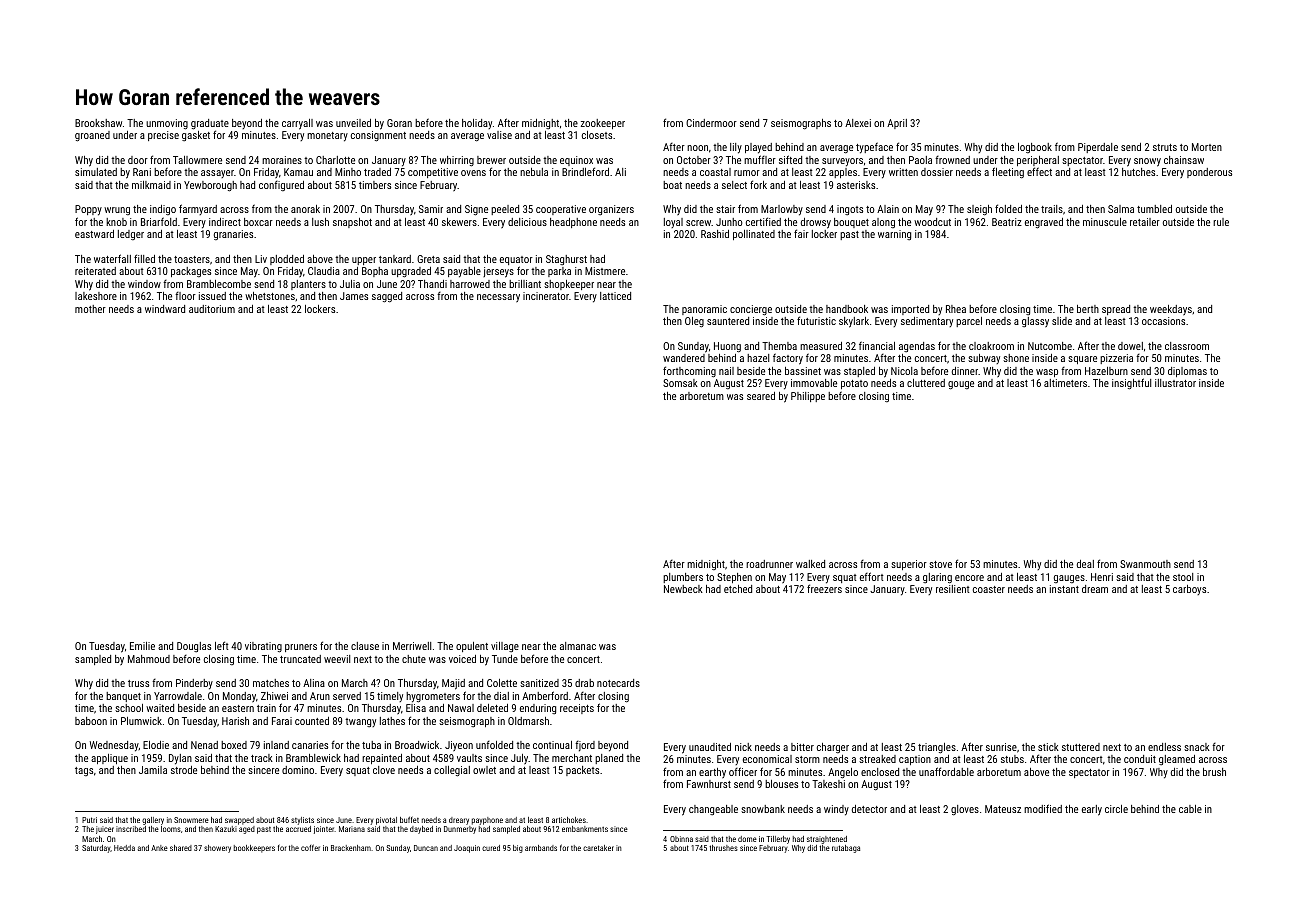 The width and height of the screenshot is (1308, 924). I want to click on walked, so click(810, 564).
